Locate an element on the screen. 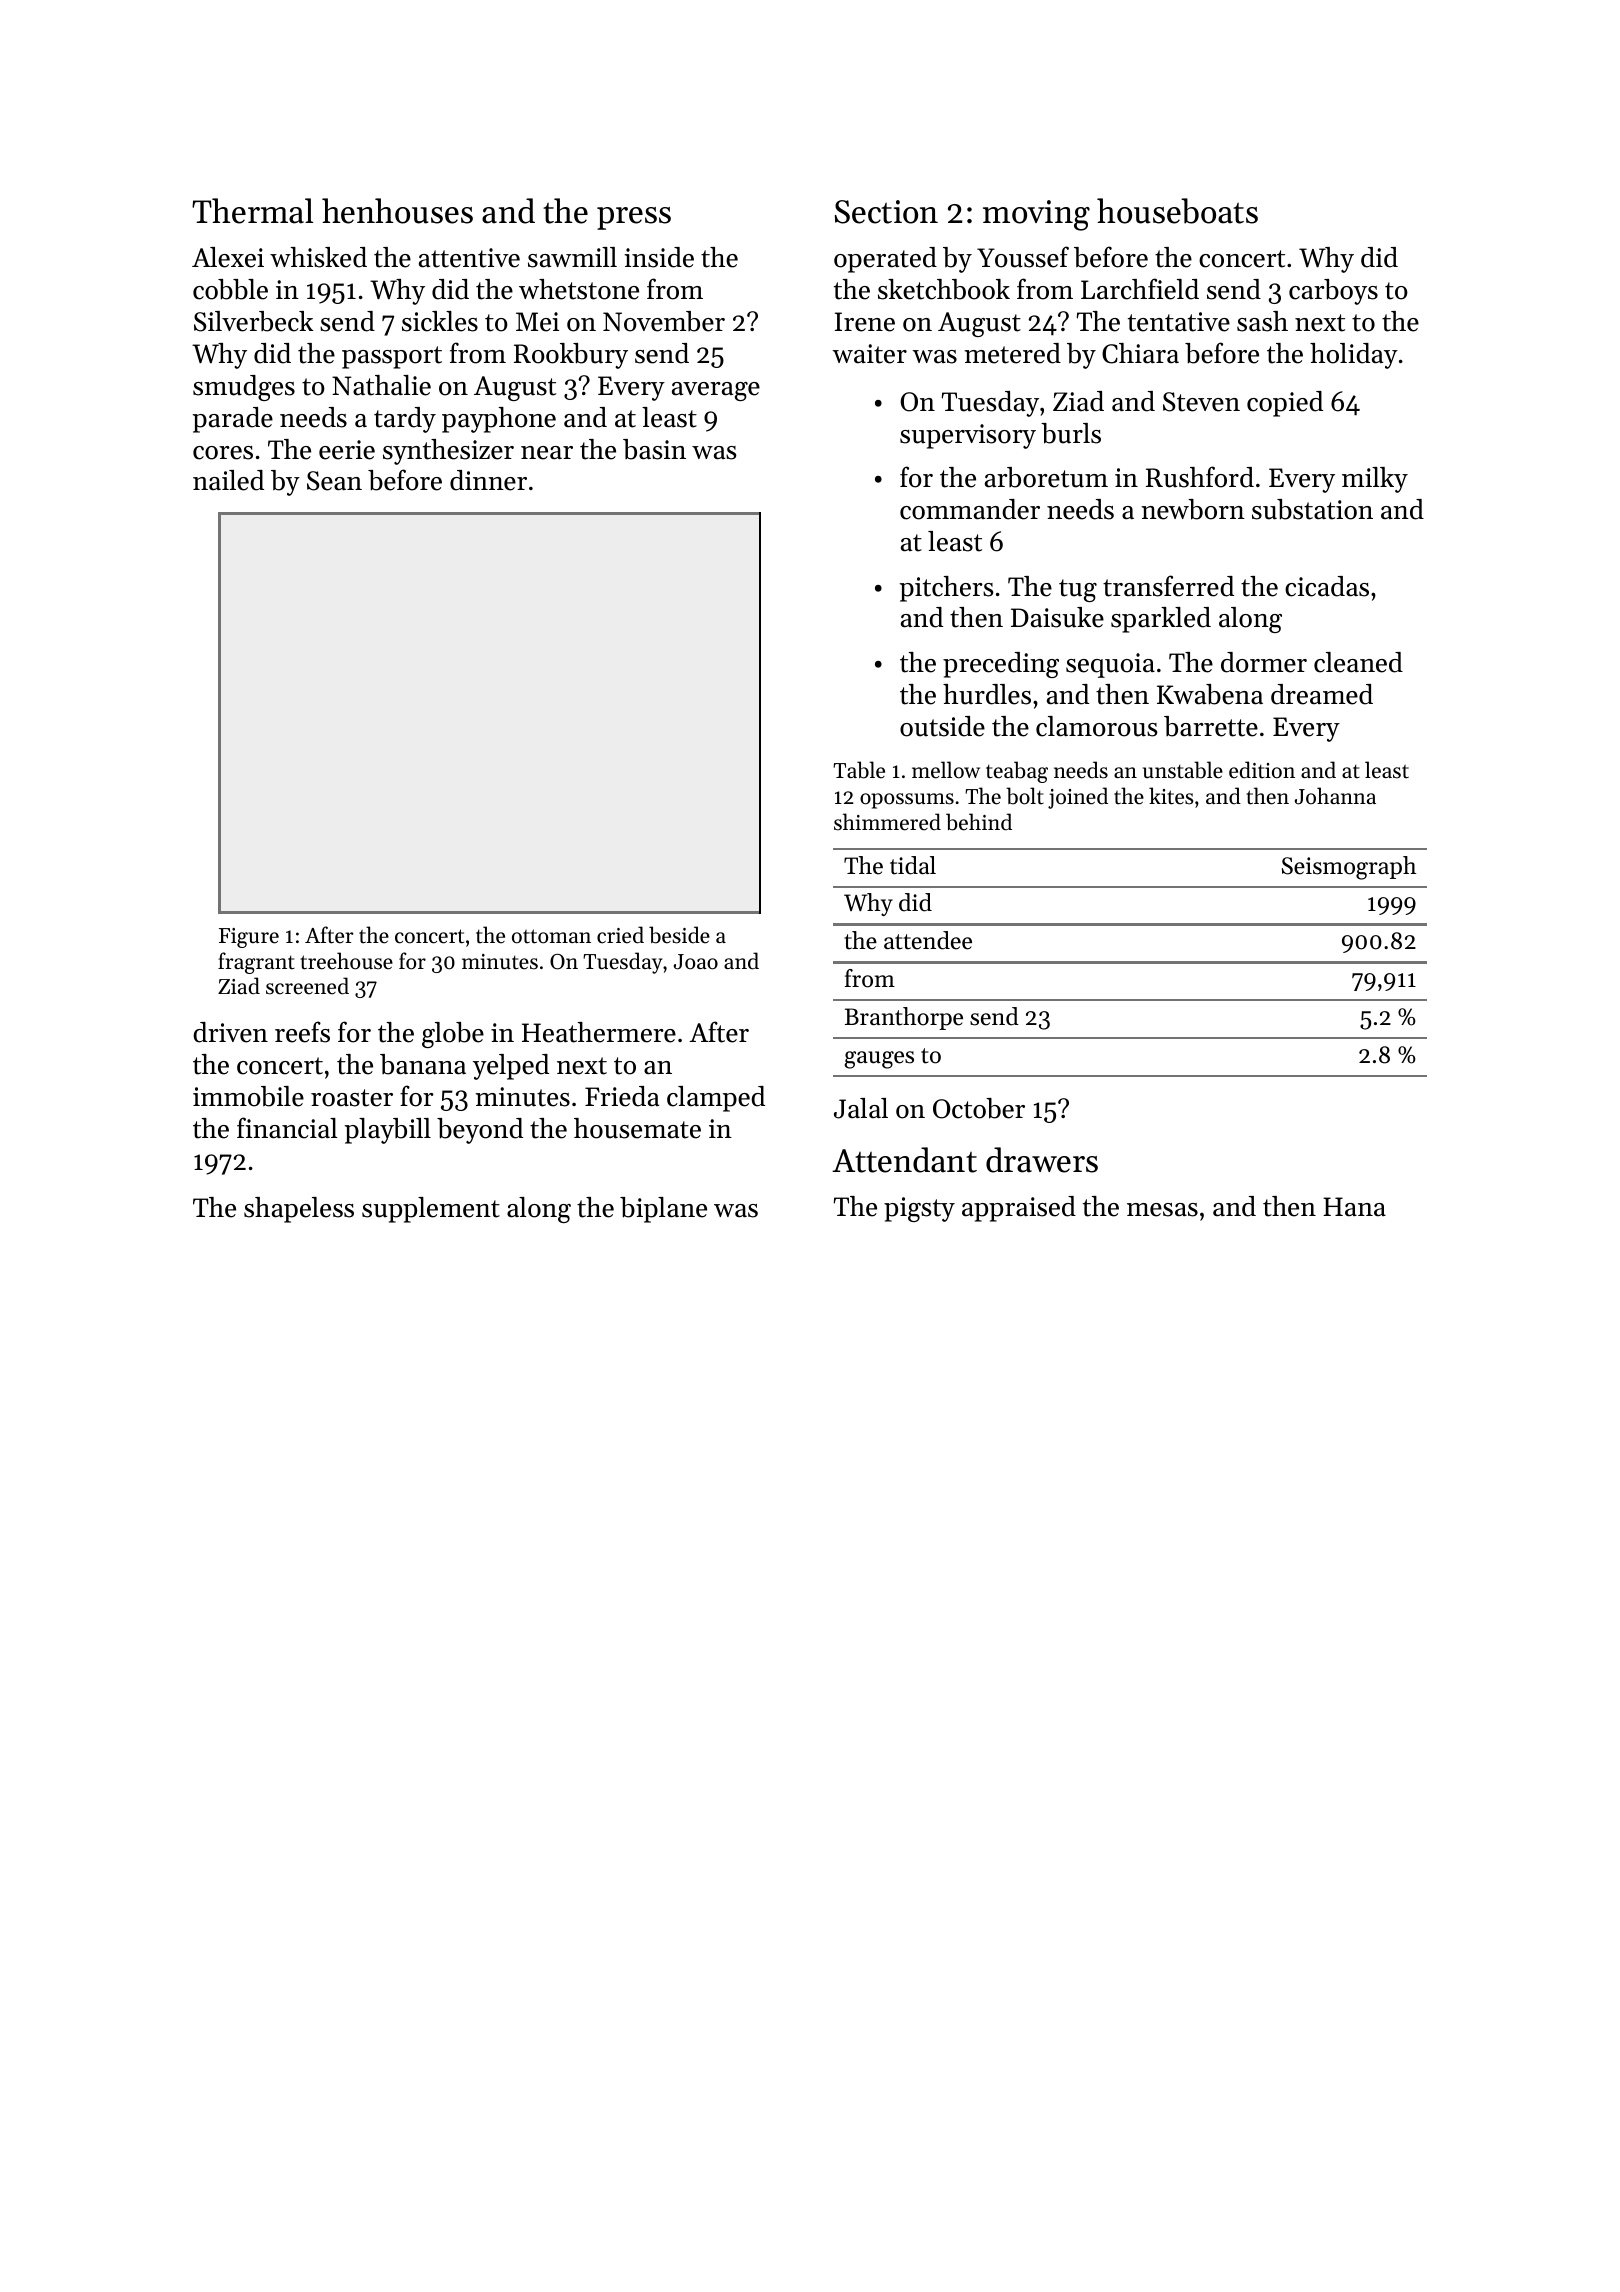  cleaned is located at coordinates (1358, 662).
